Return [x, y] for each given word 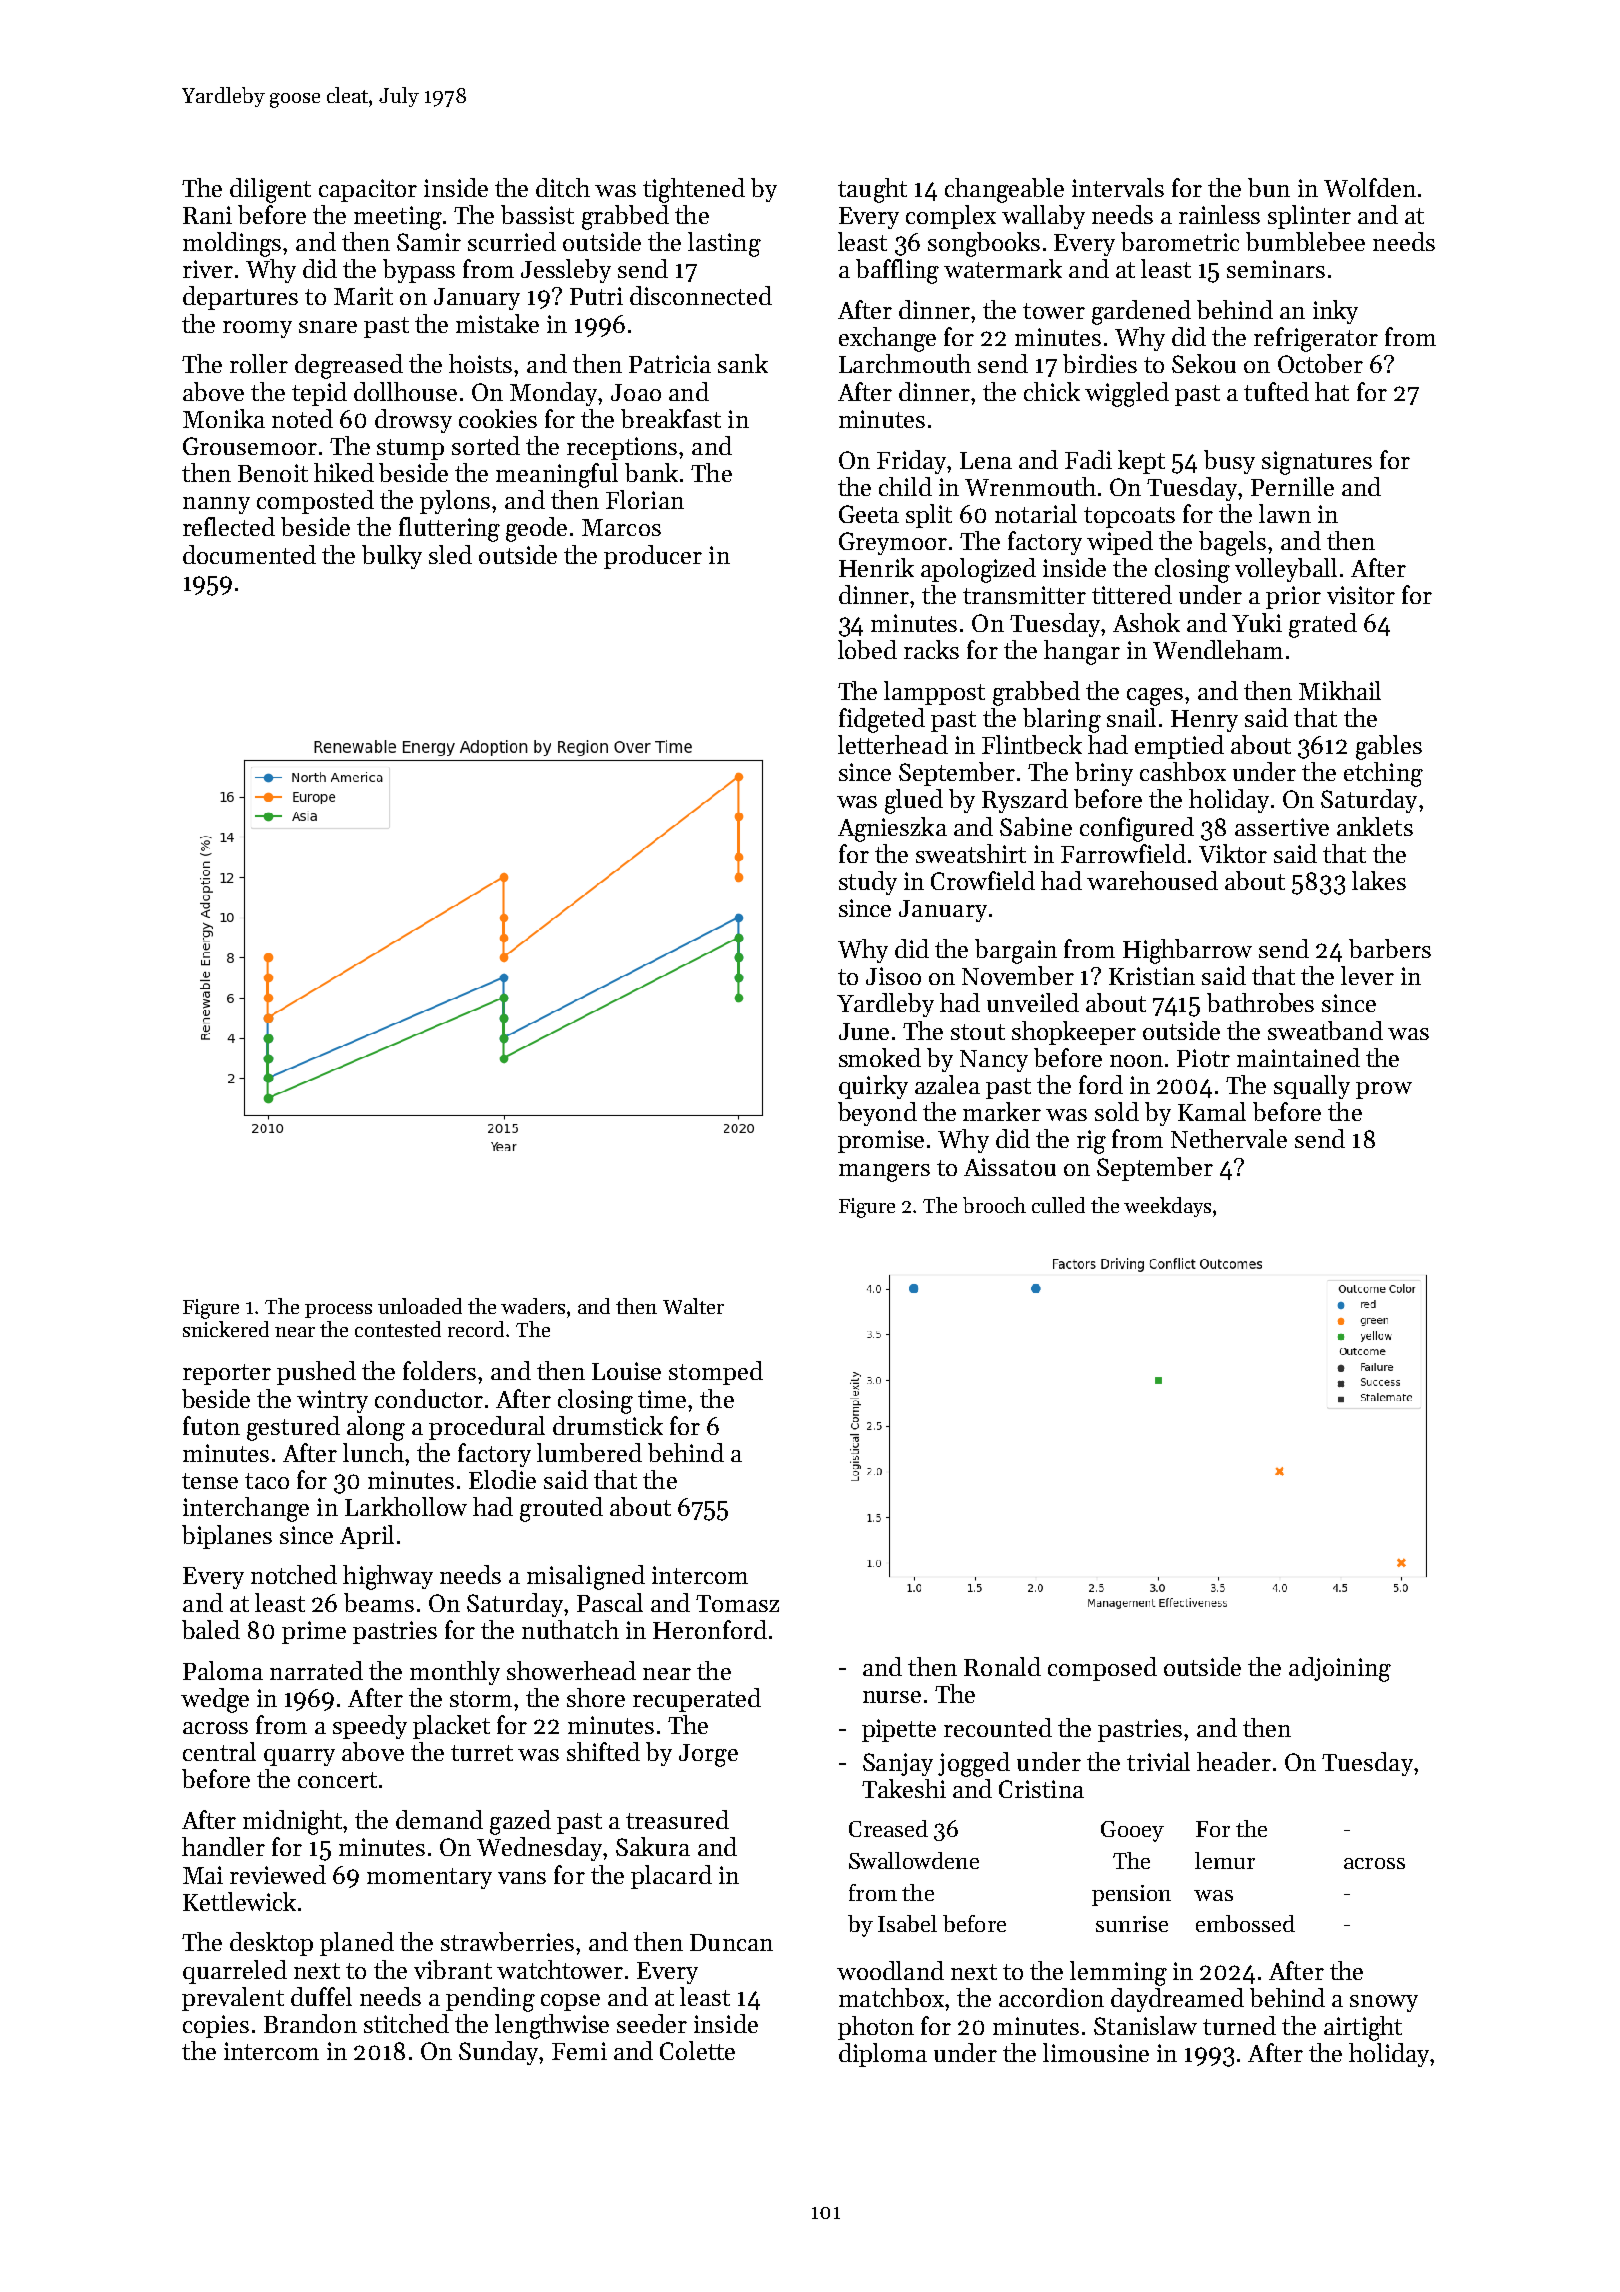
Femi [579, 2051]
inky [1335, 312]
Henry [1204, 721]
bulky [392, 557]
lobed [867, 649]
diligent [270, 190]
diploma [883, 2055]
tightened [694, 190]
